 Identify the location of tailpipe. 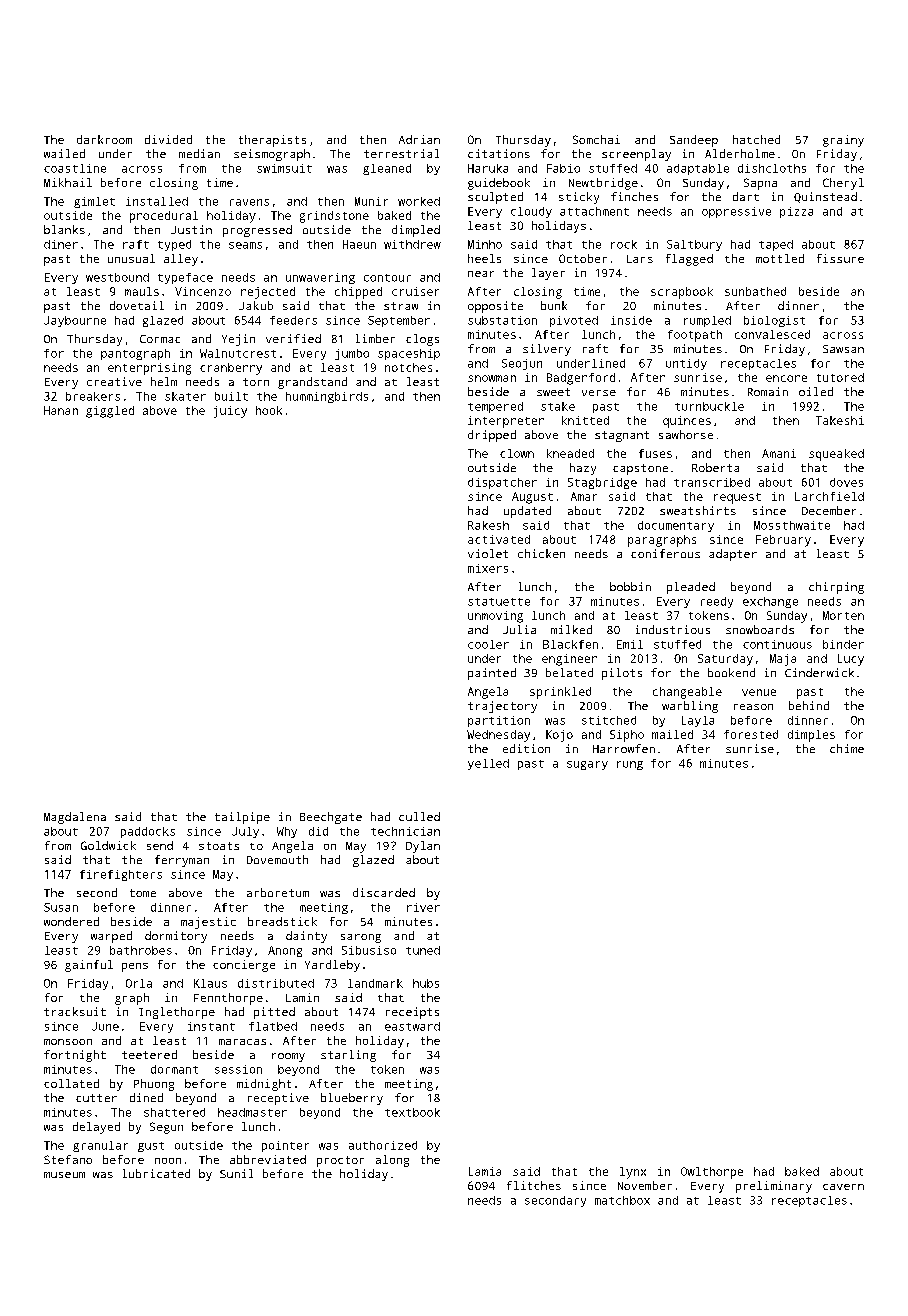
(242, 818).
